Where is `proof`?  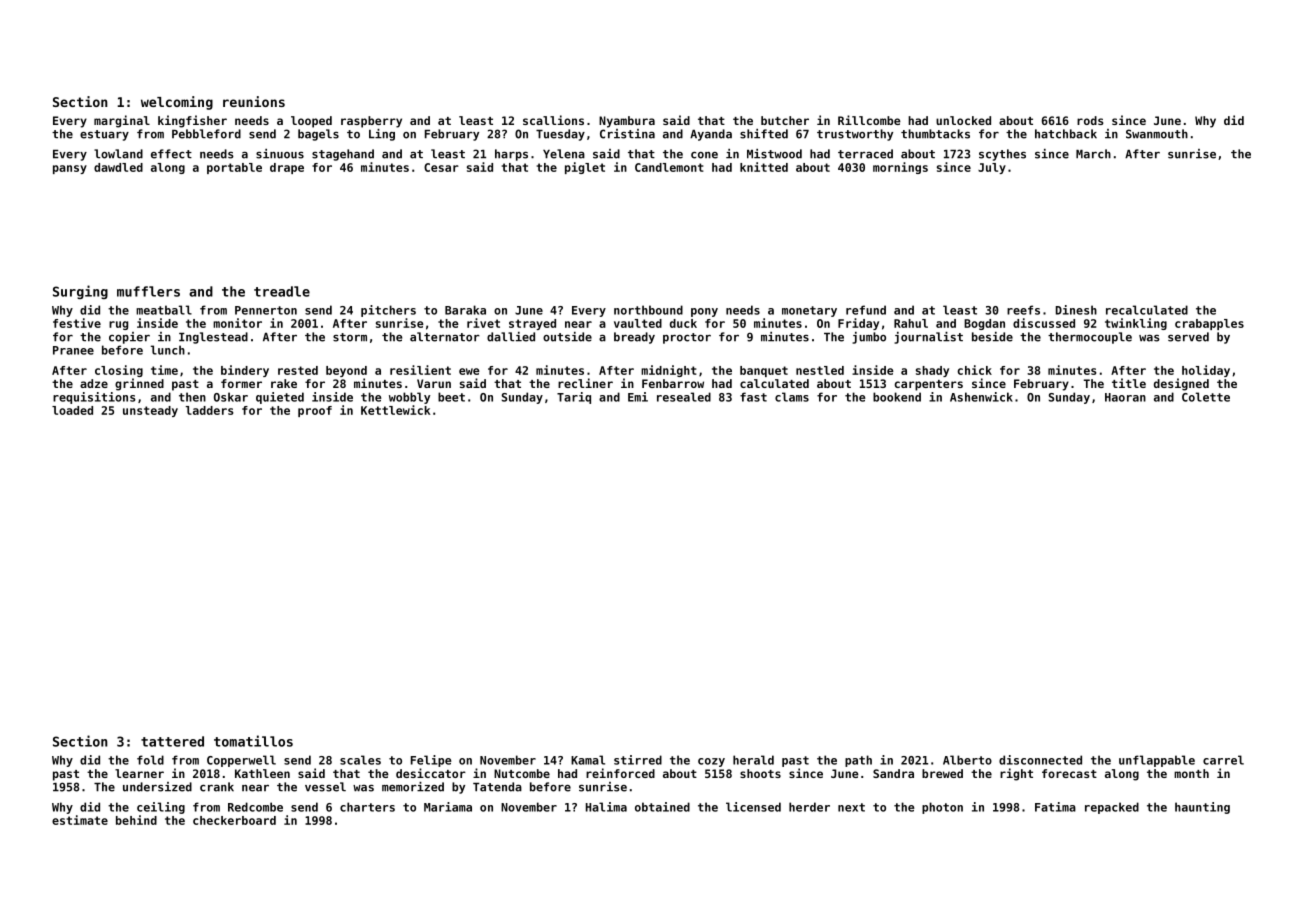
proof is located at coordinates (315, 411).
